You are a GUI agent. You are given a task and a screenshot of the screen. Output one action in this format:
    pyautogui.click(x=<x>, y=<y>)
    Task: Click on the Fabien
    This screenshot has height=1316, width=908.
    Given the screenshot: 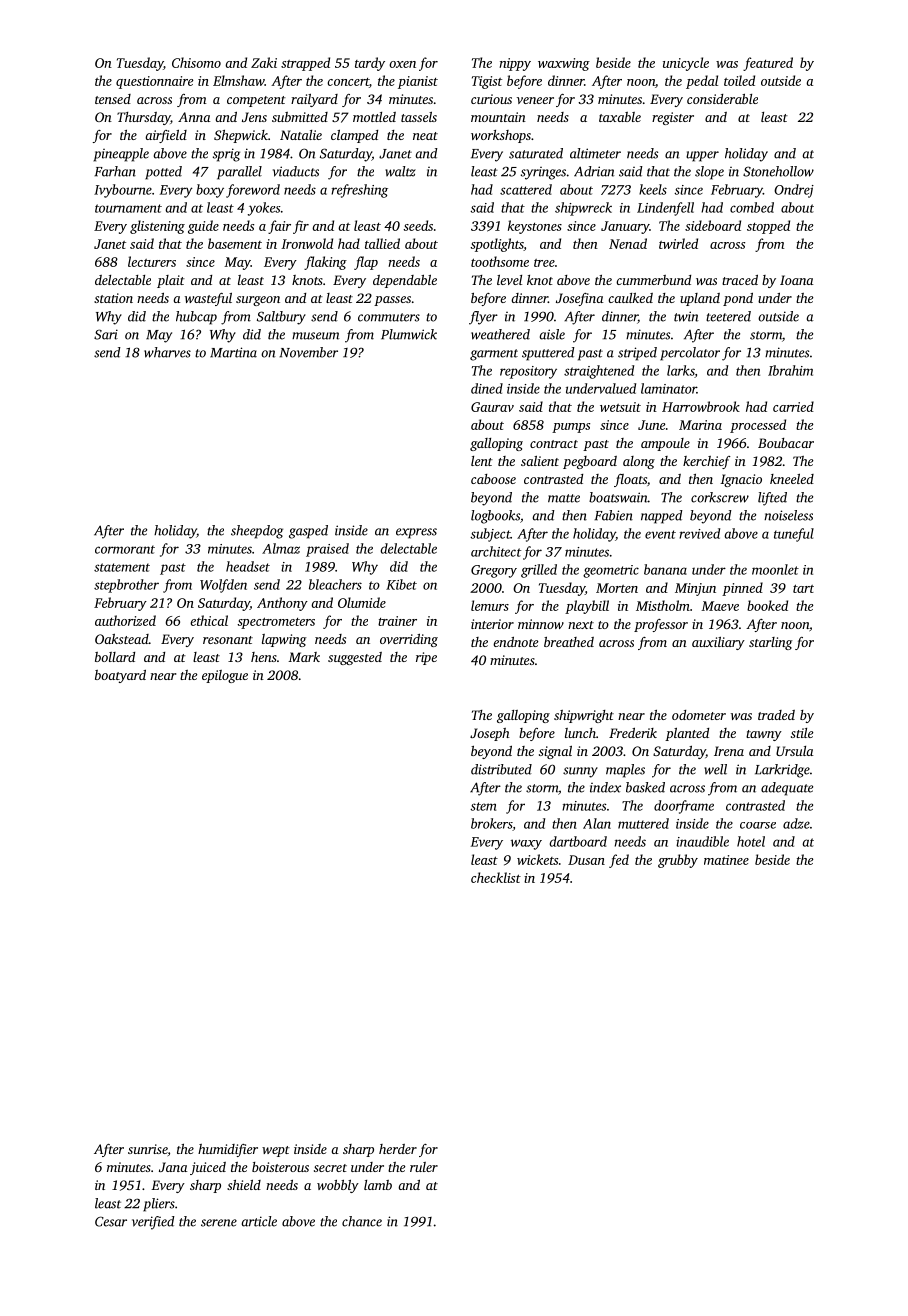 What is the action you would take?
    pyautogui.click(x=613, y=515)
